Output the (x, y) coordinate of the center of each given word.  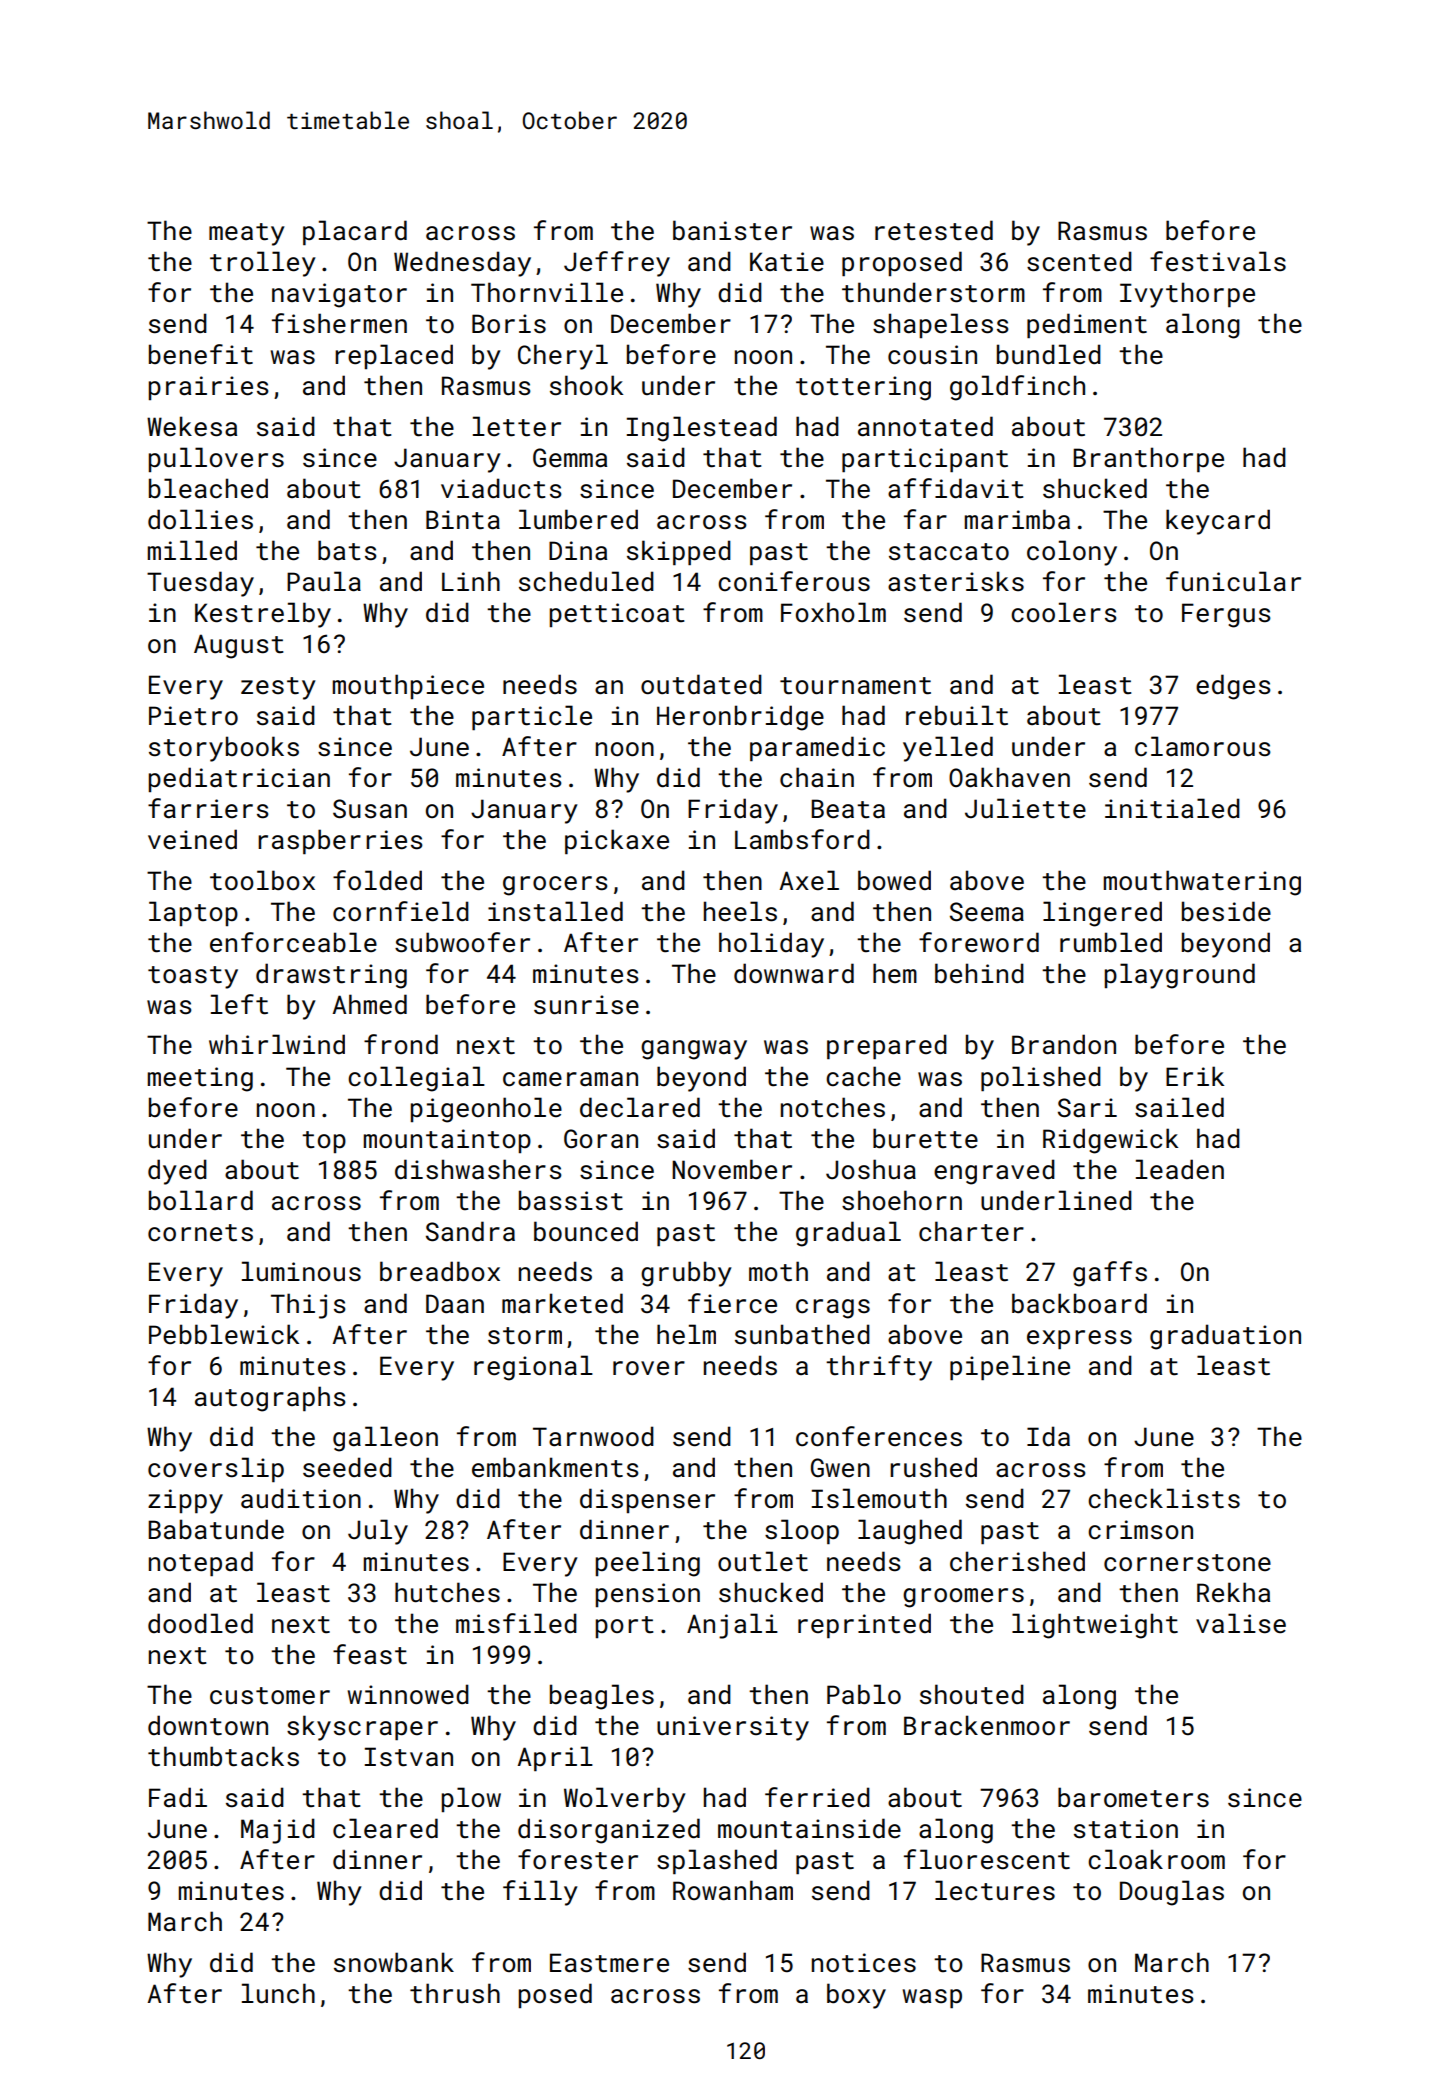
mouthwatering (1202, 883)
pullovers (216, 459)
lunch (278, 1993)
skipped (679, 552)
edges (1233, 687)
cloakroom (1156, 1859)
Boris (509, 323)
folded (377, 880)
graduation (1225, 1337)
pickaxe (617, 841)
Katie (787, 262)
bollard (201, 1200)
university (733, 1728)
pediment (1087, 325)
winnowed (408, 1694)
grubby (686, 1274)
